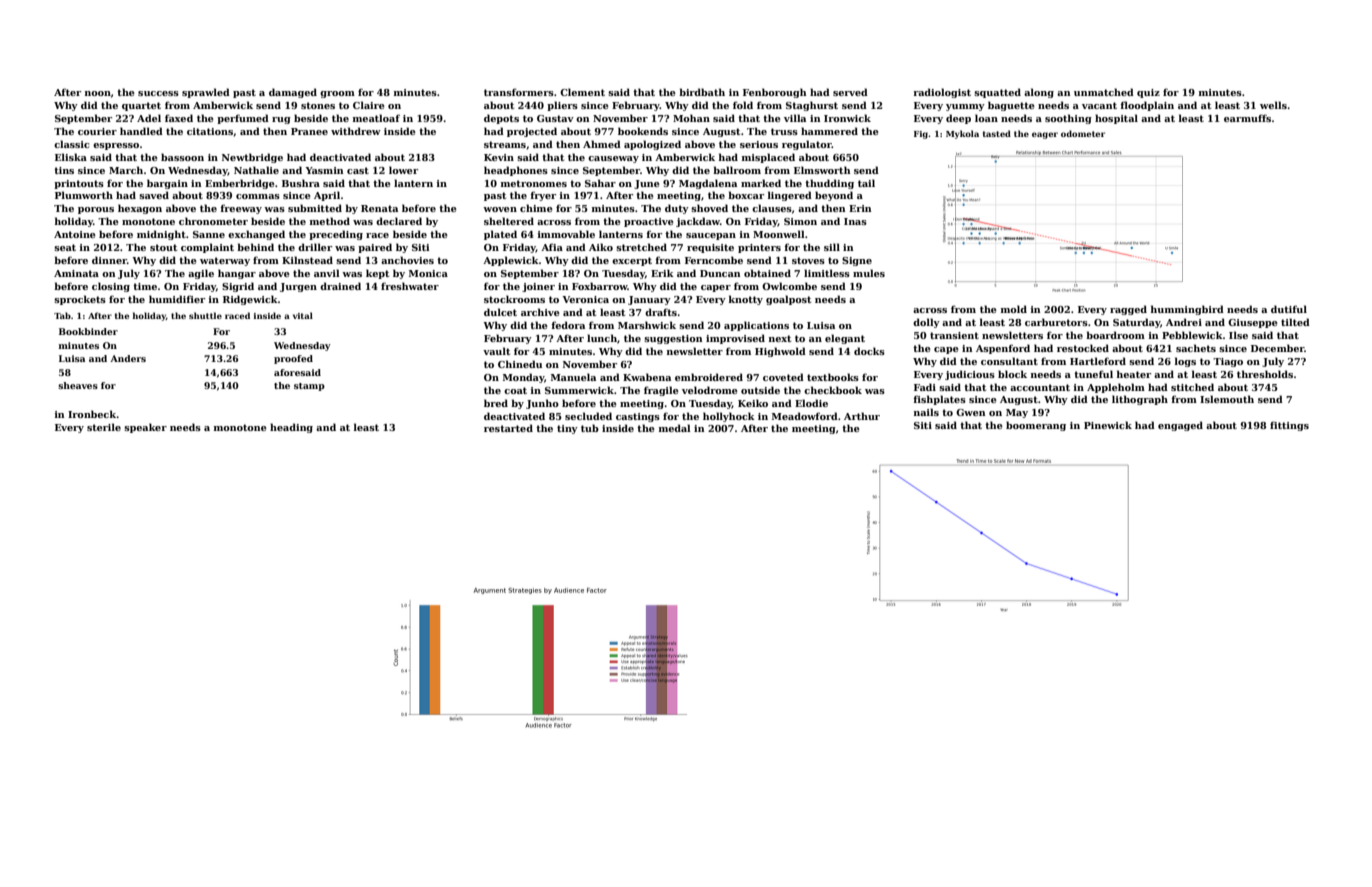 The height and width of the document is (887, 1372). I want to click on Ilse, so click(1238, 335).
